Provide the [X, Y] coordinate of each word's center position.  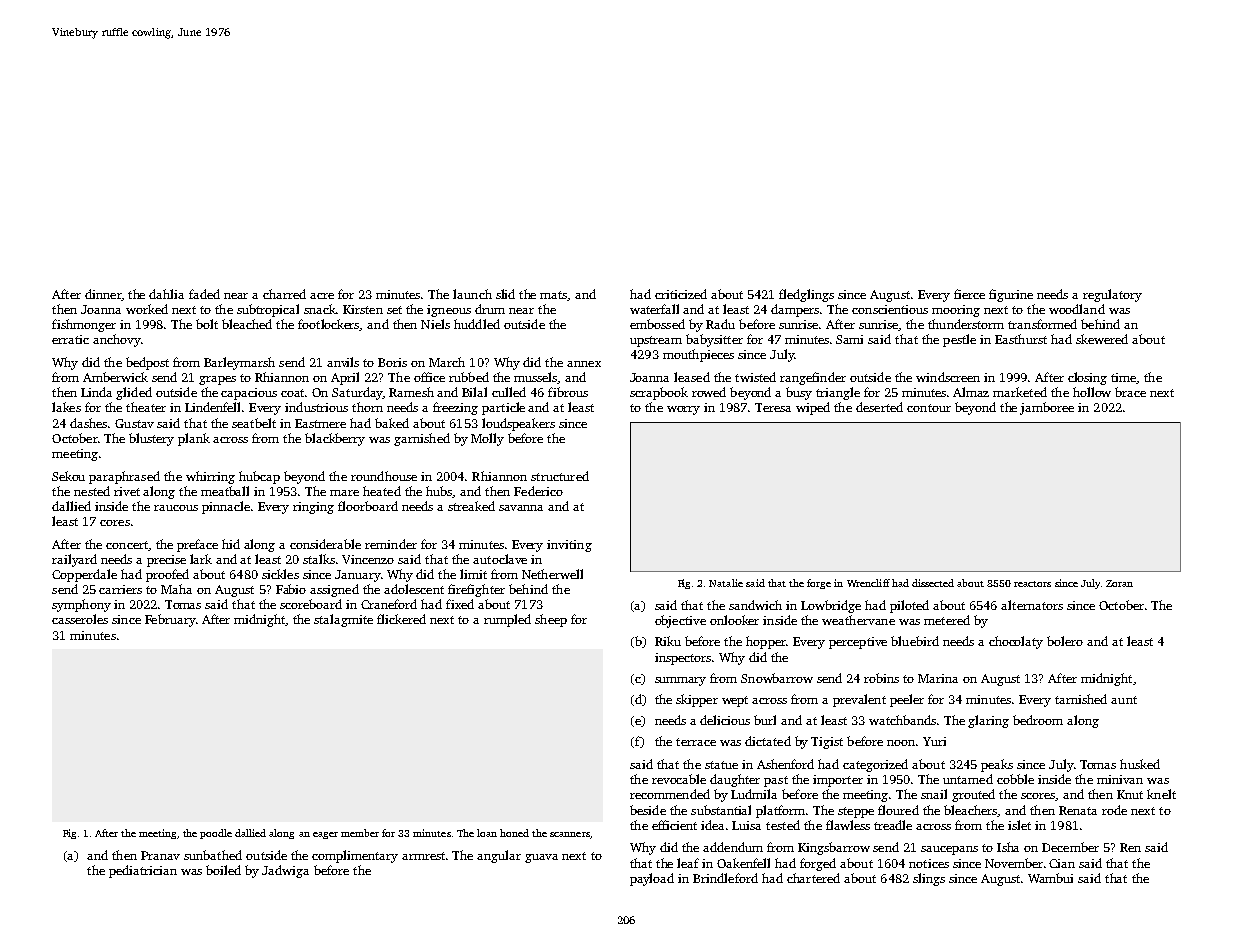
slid [505, 294]
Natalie [726, 583]
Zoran [1119, 583]
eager [325, 835]
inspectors [683, 659]
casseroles [80, 619]
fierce [969, 294]
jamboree [1047, 408]
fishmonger [84, 325]
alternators [1032, 605]
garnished [422, 439]
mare [344, 493]
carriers [120, 589]
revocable [679, 779]
